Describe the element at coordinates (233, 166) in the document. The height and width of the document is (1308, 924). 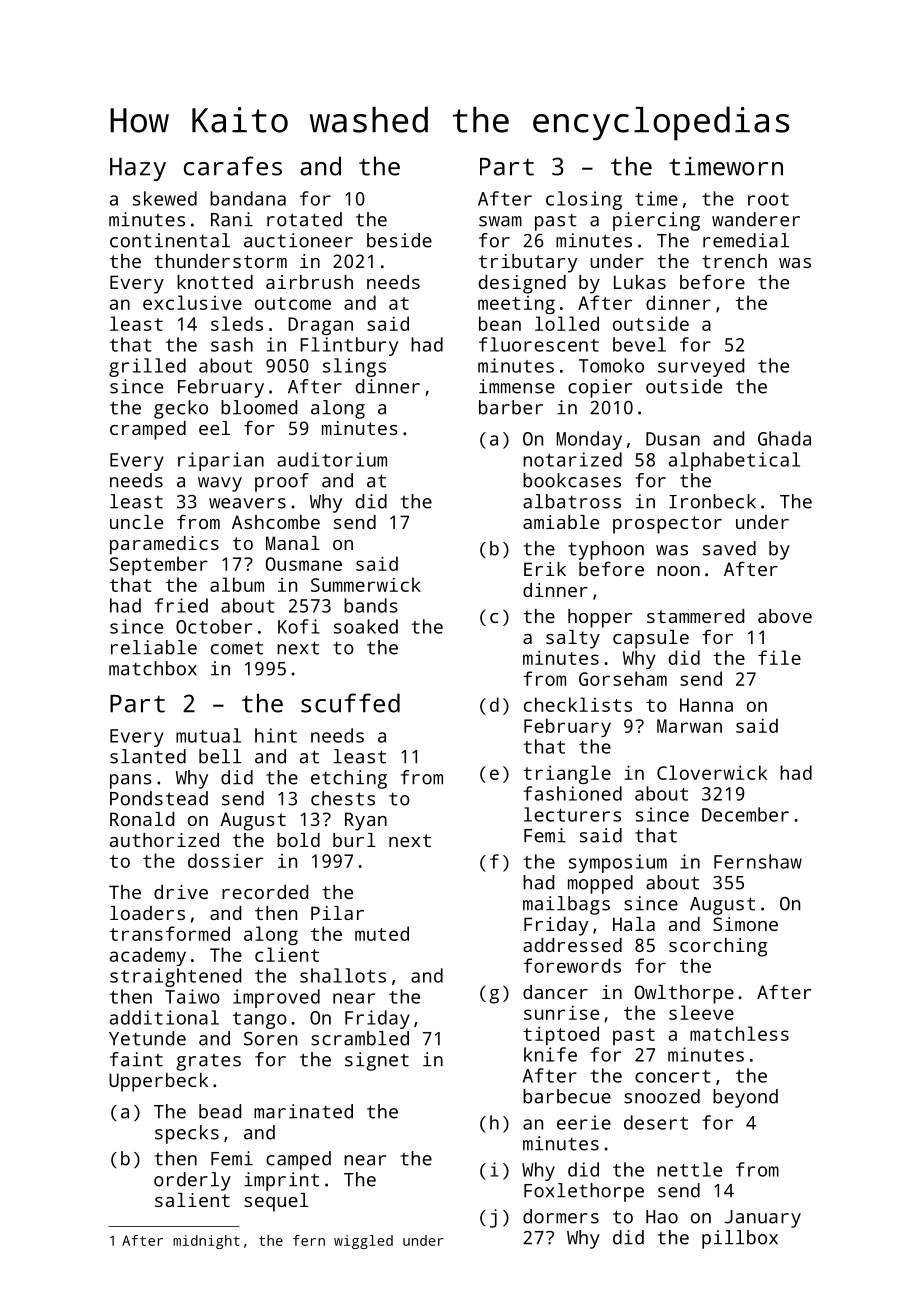
I see `carafes` at that location.
